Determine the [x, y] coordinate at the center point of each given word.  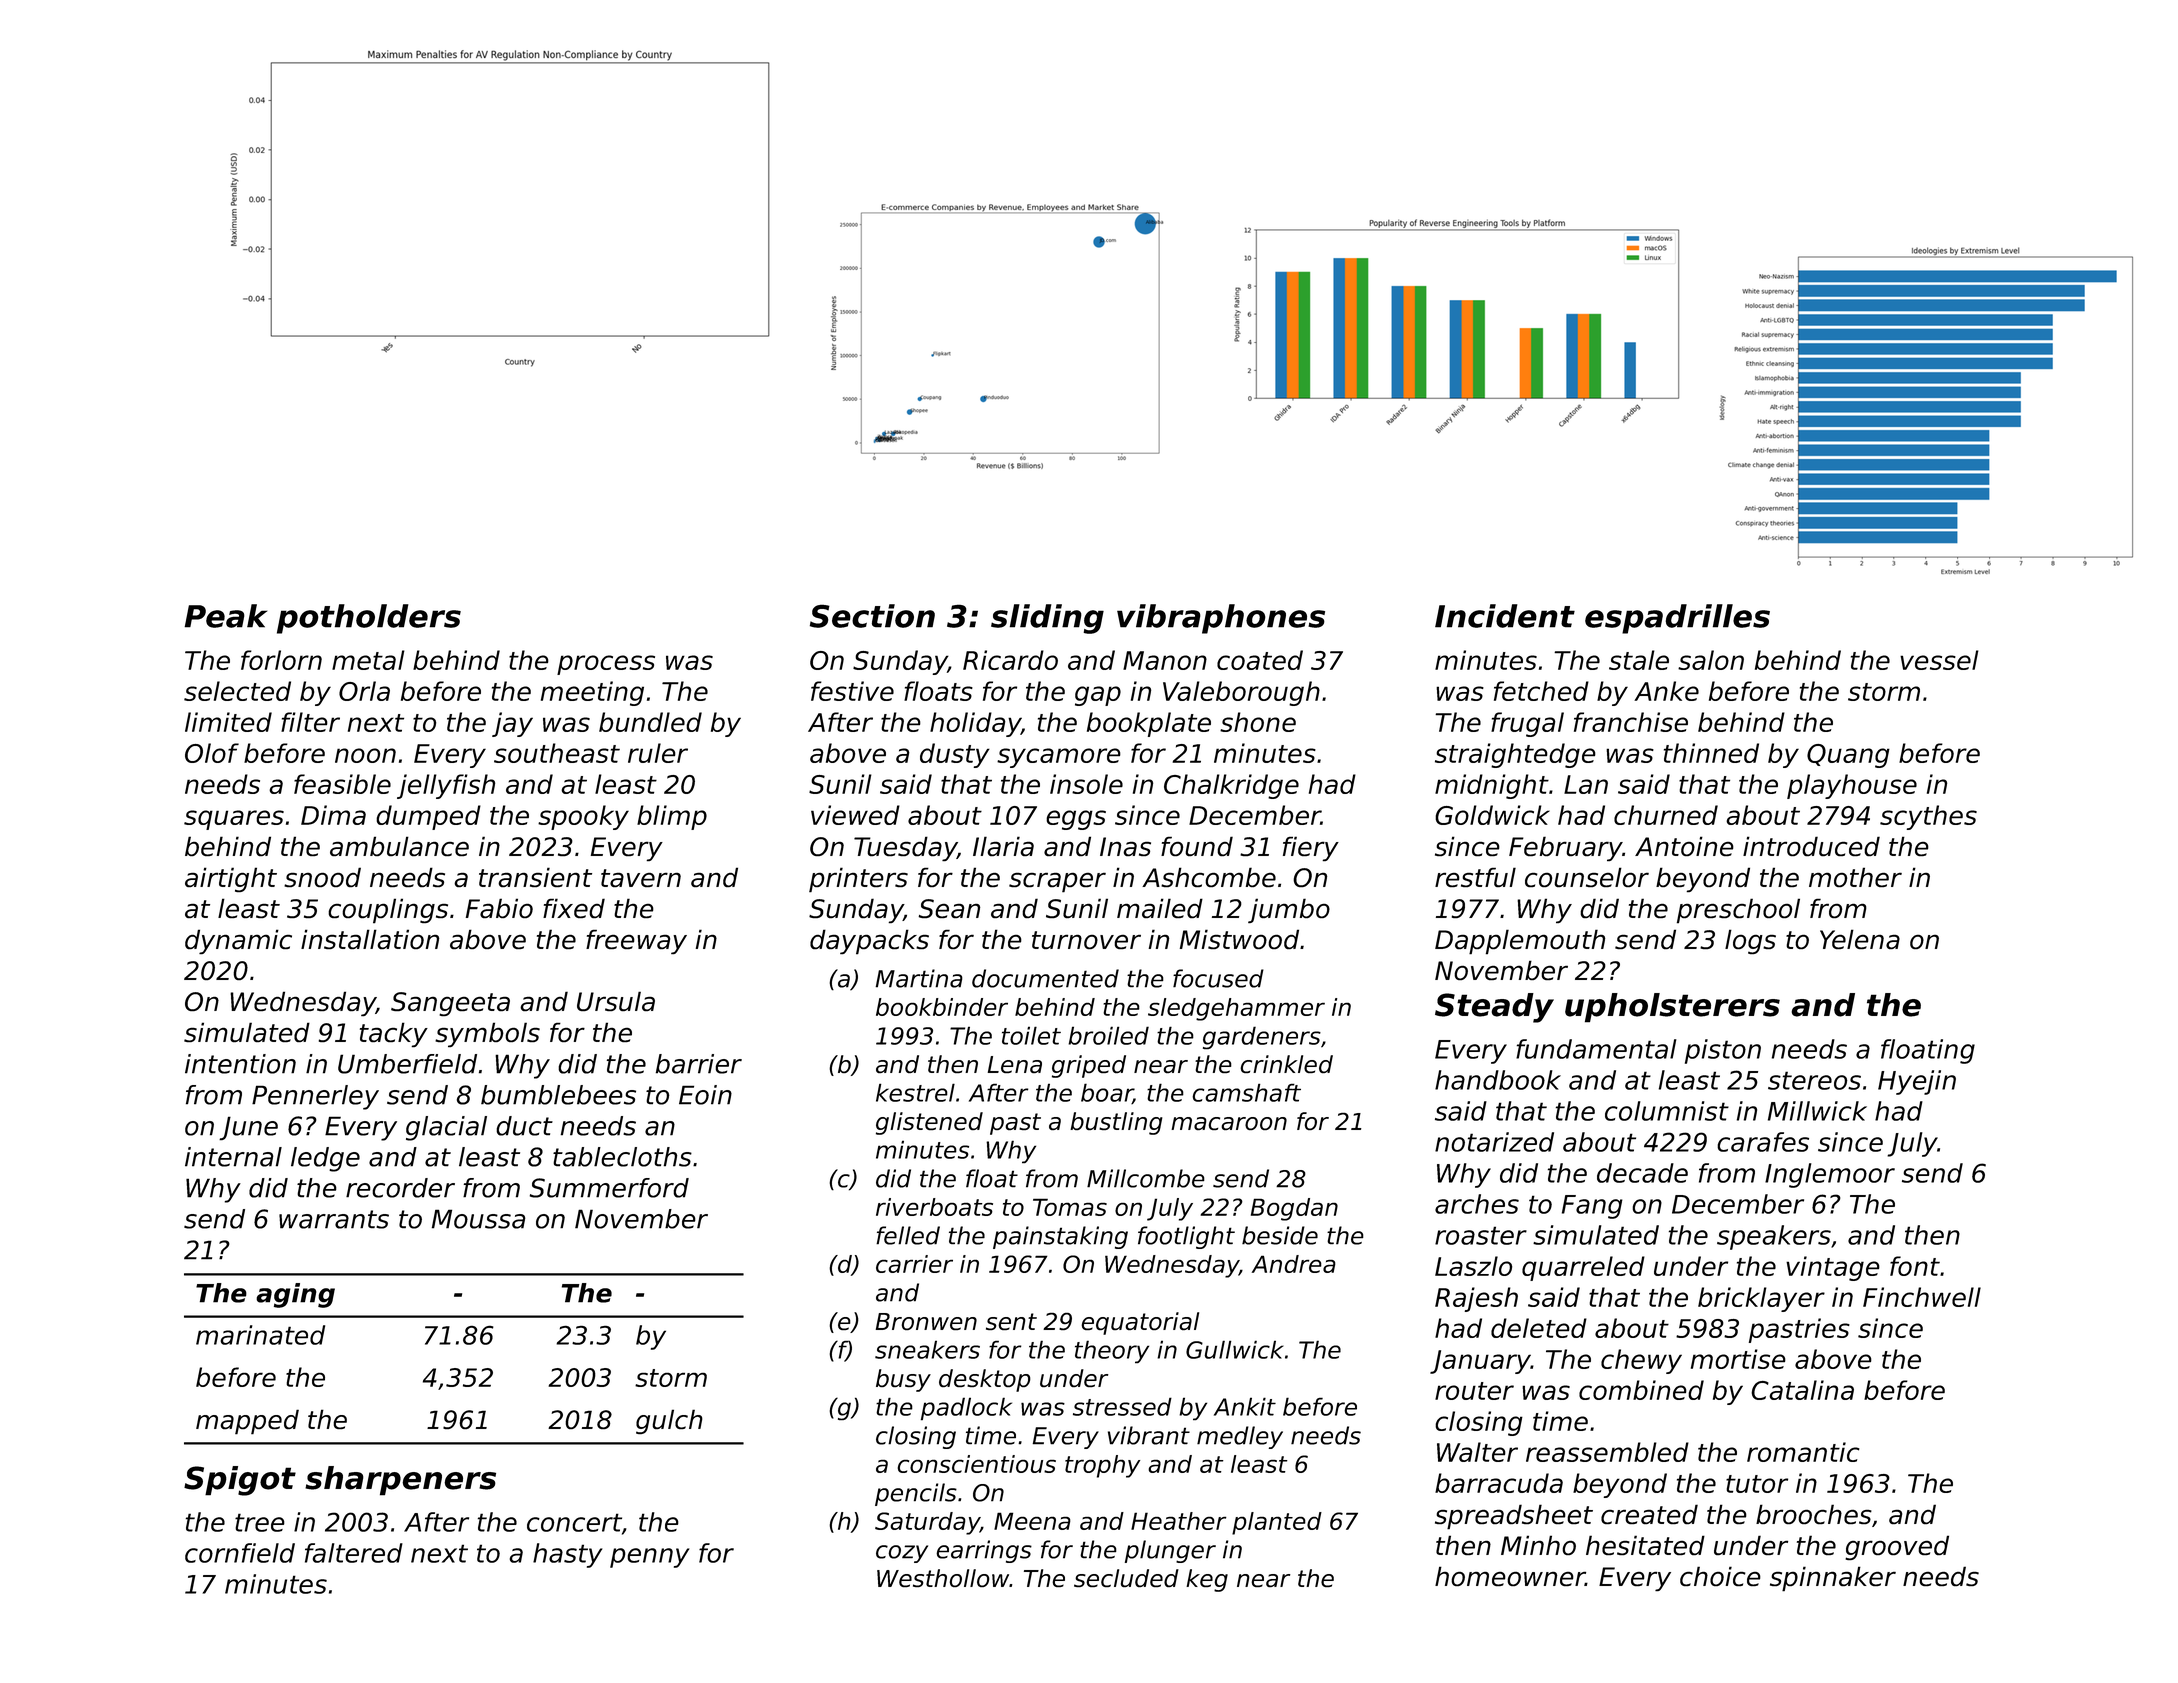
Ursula [616, 1001]
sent [1011, 1321]
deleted [1539, 1328]
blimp [672, 817]
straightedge [1515, 755]
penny [649, 1558]
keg [1207, 1580]
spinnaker [1833, 1579]
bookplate [1149, 724]
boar [1107, 1093]
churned [1666, 815]
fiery [1311, 848]
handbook [1498, 1080]
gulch [669, 1421]
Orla [364, 691]
